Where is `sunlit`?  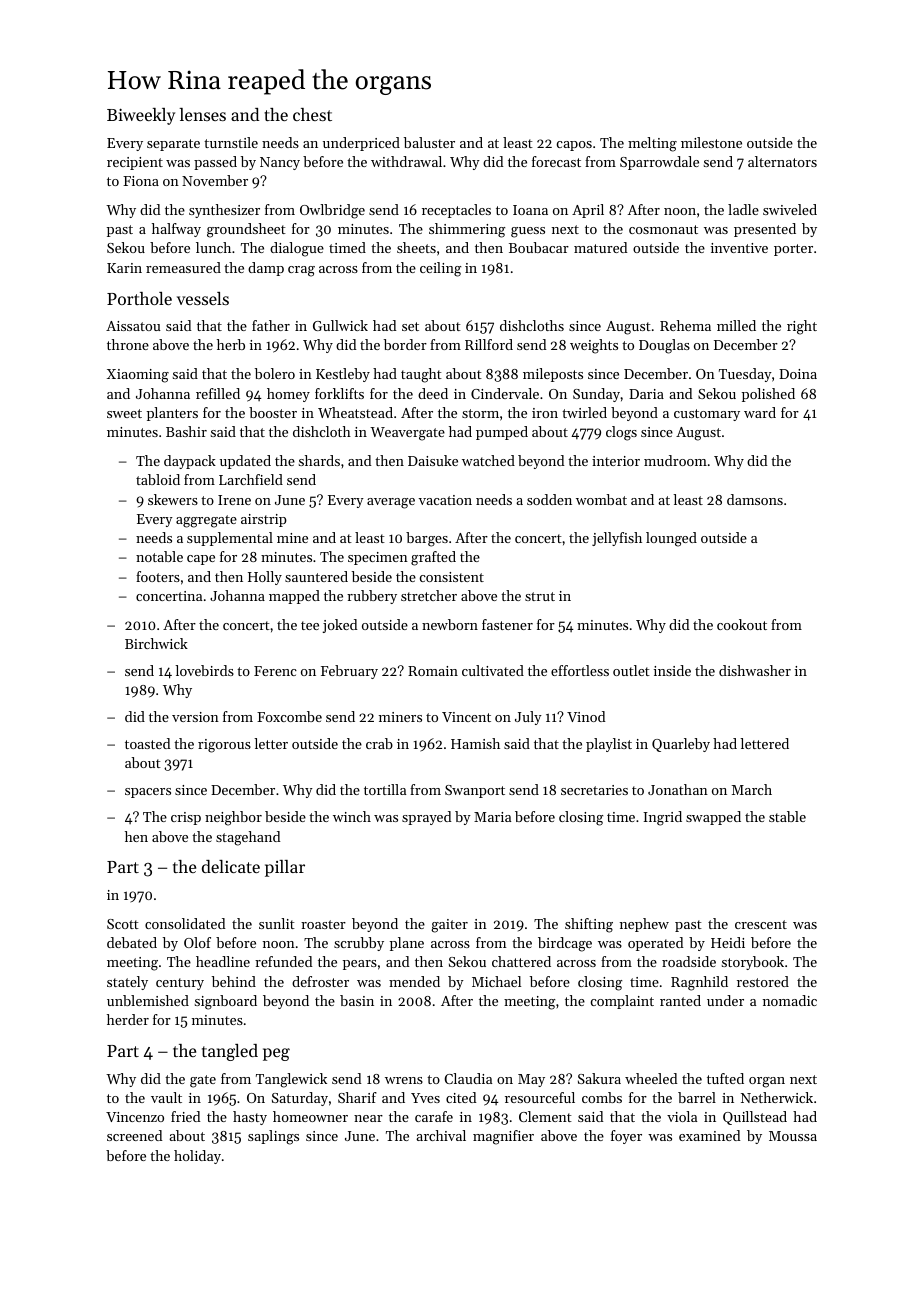
sunlit is located at coordinates (277, 923).
